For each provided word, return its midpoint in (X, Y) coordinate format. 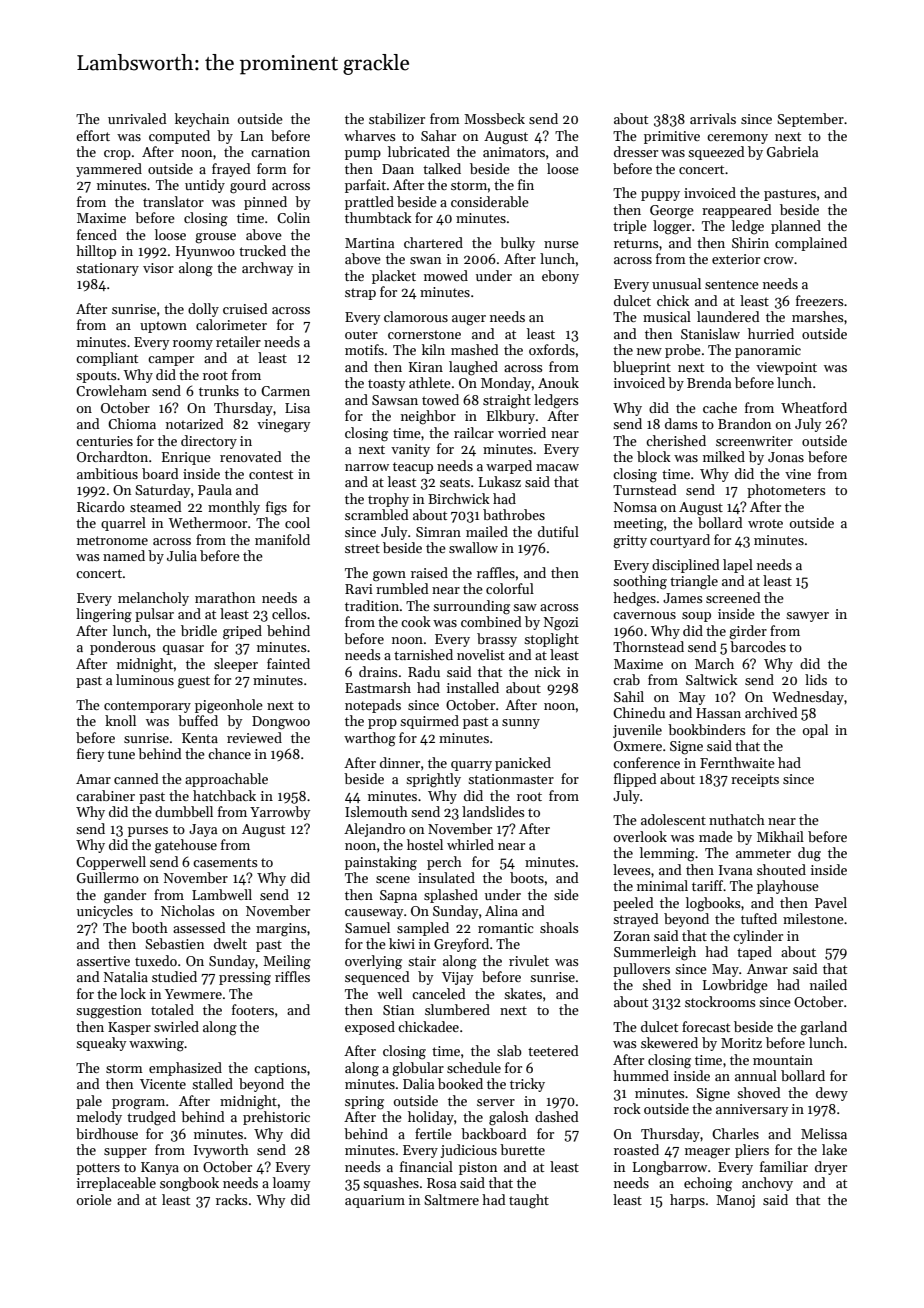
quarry (471, 766)
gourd (248, 186)
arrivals (713, 118)
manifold (282, 539)
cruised (245, 308)
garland (823, 1028)
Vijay (457, 978)
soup (696, 617)
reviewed (254, 737)
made (716, 836)
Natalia (126, 976)
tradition (372, 605)
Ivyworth (221, 1151)
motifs (364, 349)
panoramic (768, 351)
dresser (636, 151)
